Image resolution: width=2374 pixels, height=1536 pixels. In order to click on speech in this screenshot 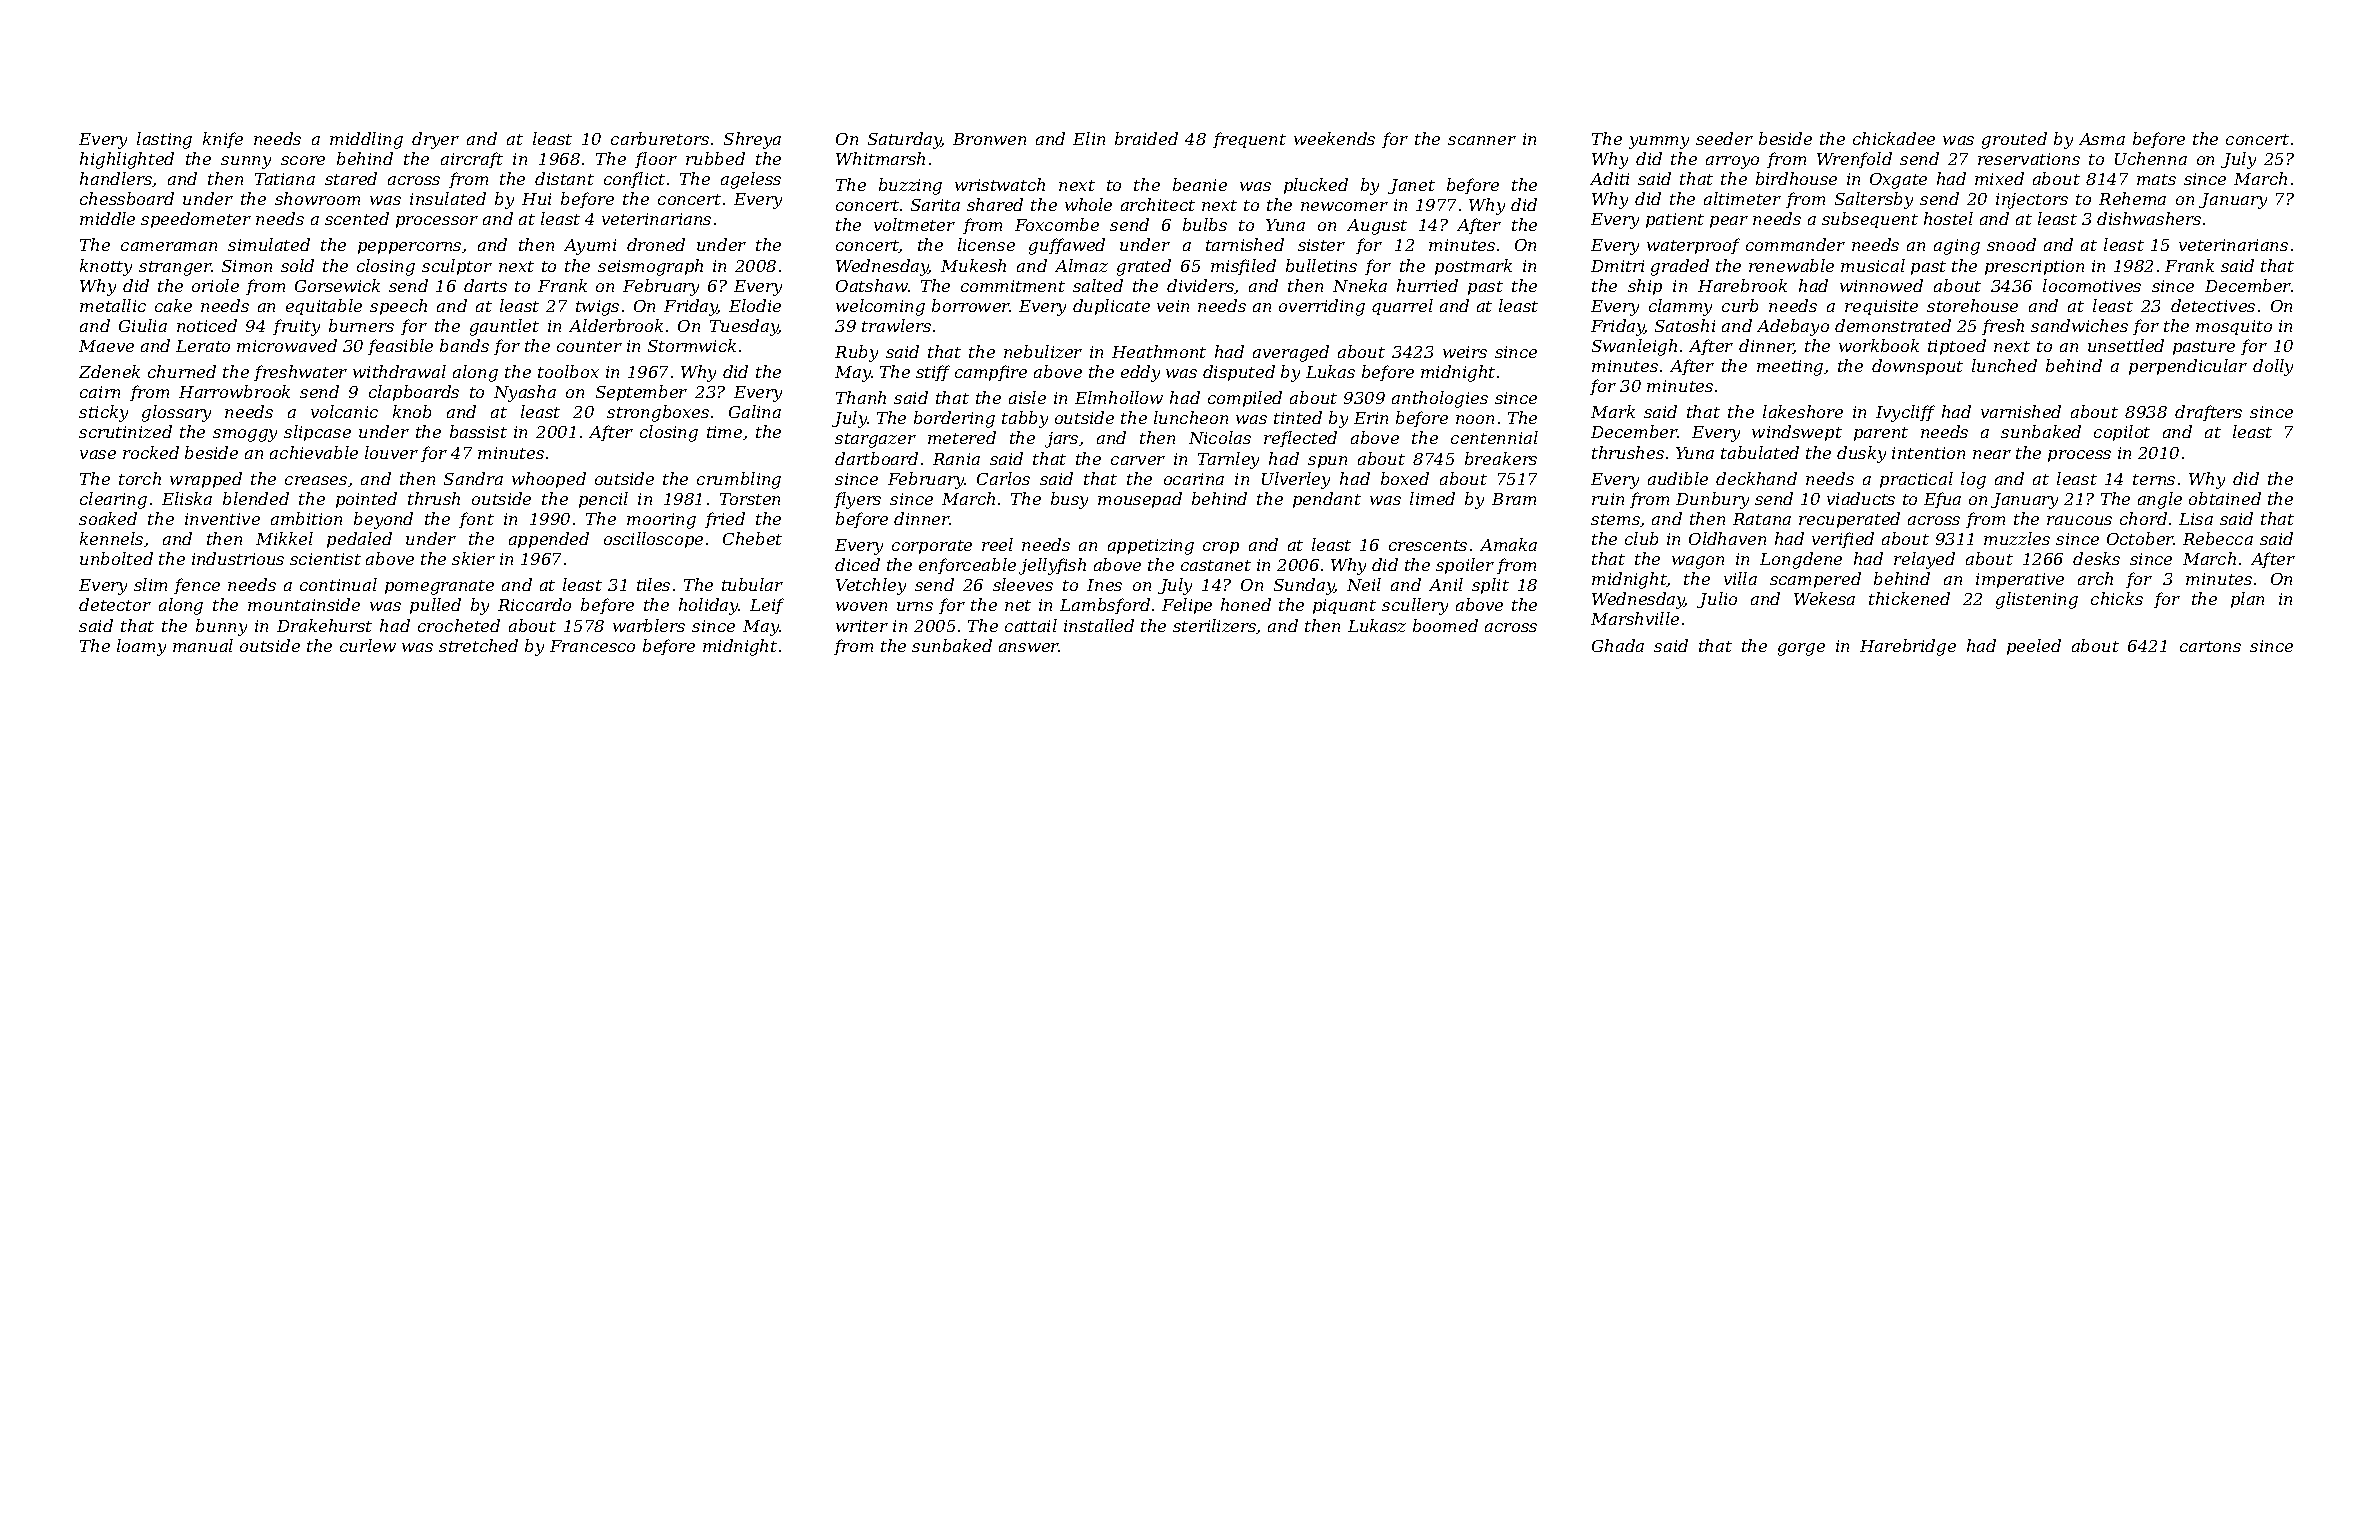, I will do `click(398, 307)`.
